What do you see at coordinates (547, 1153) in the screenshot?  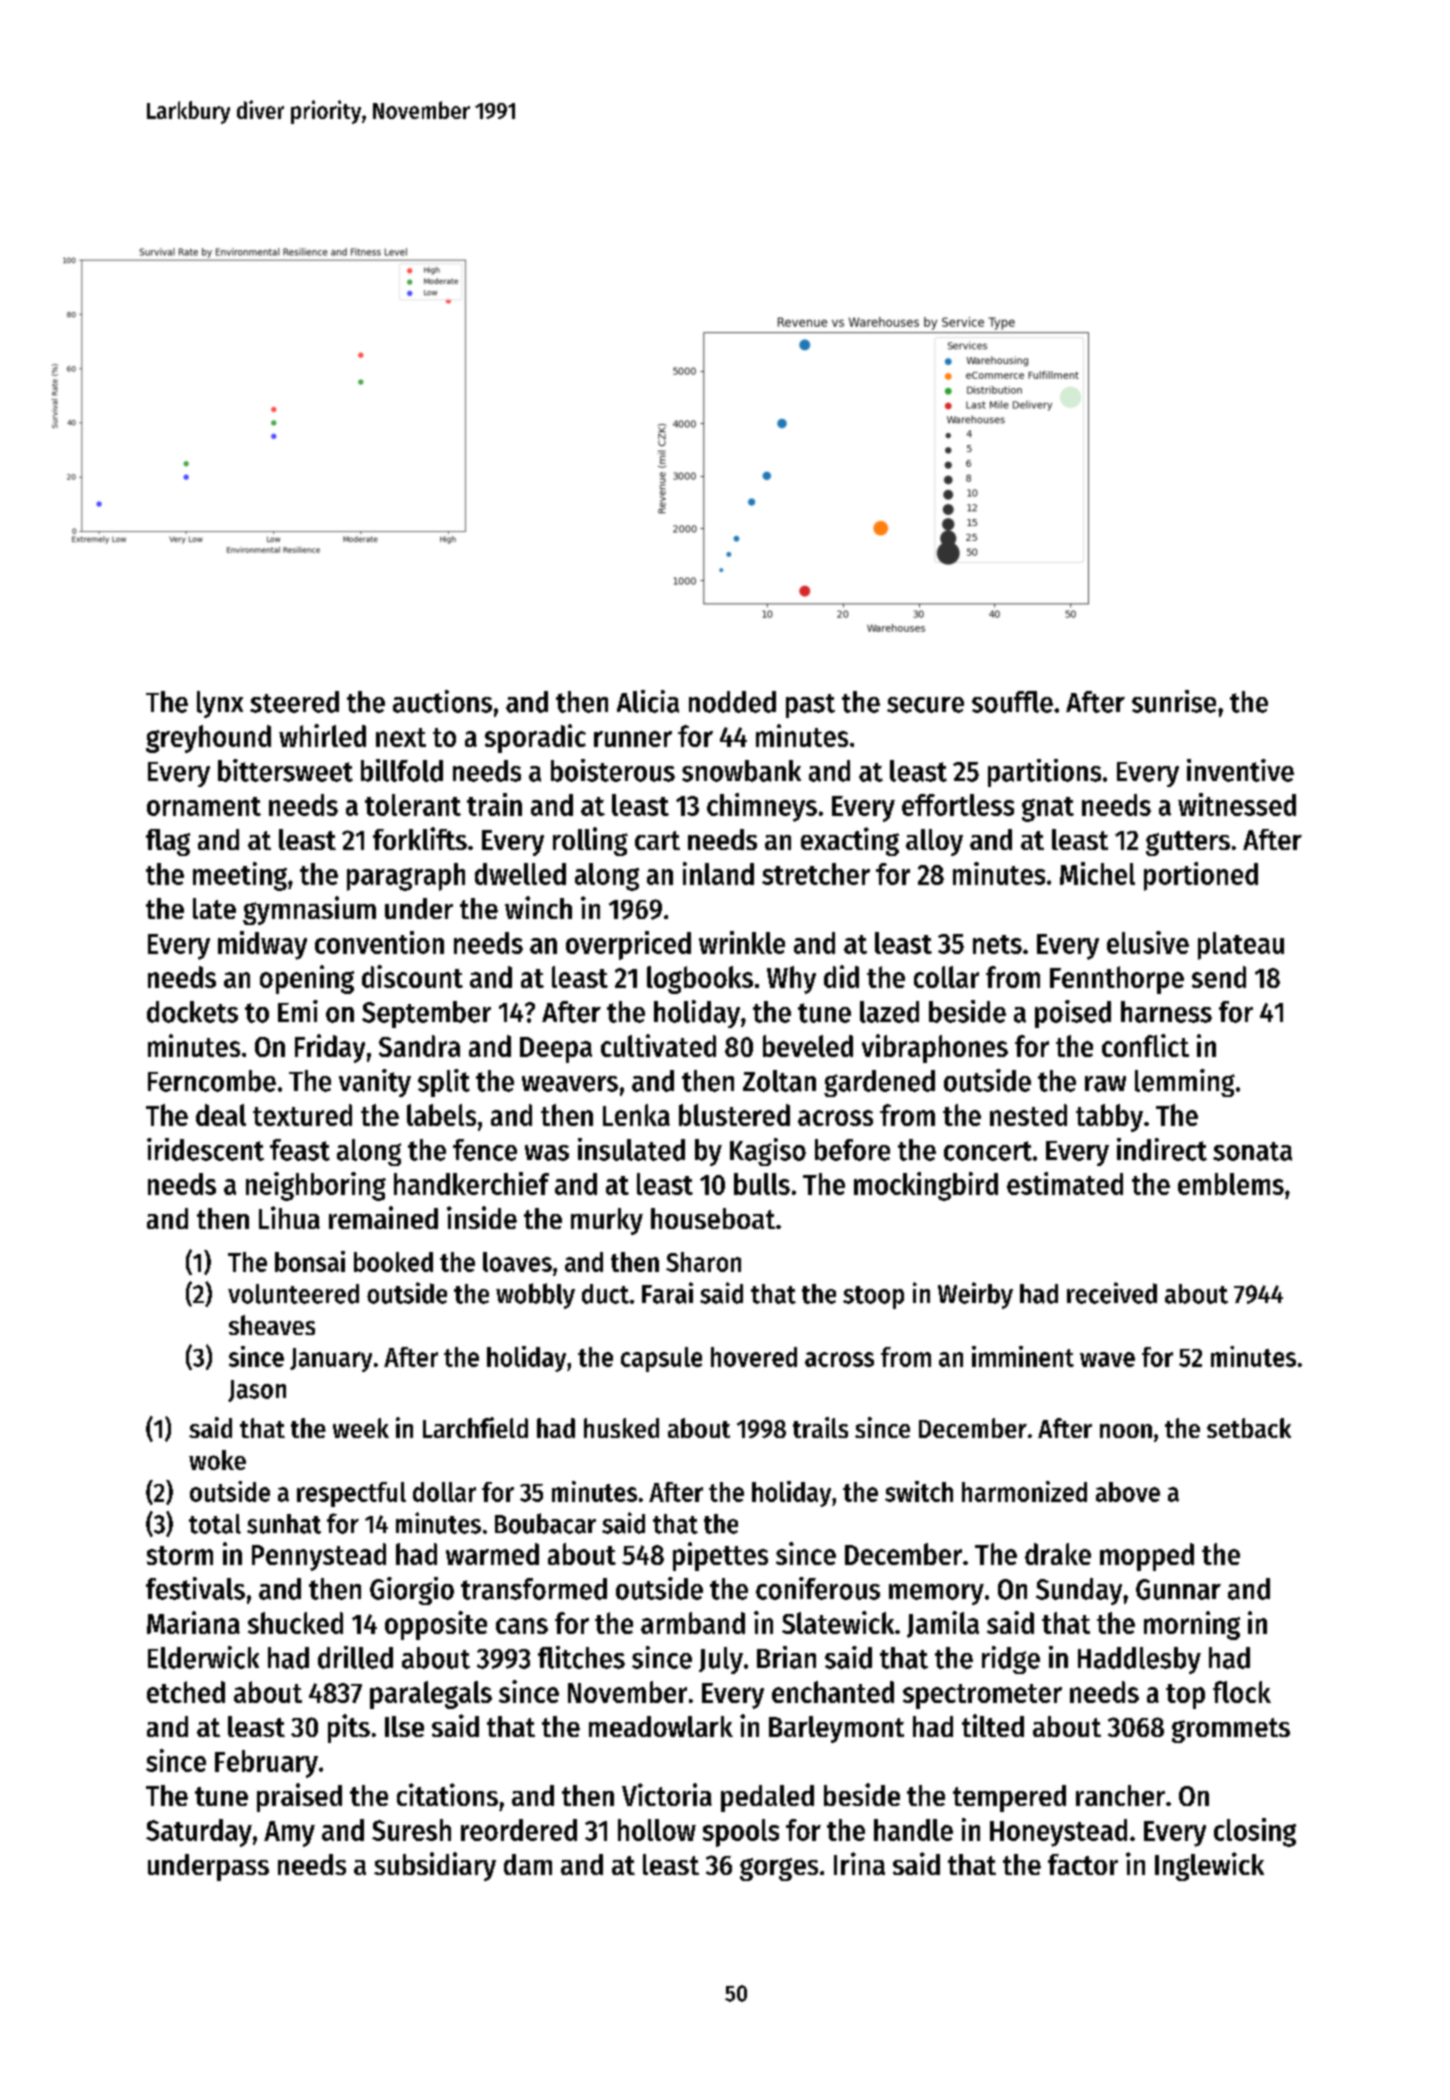 I see `was` at bounding box center [547, 1153].
